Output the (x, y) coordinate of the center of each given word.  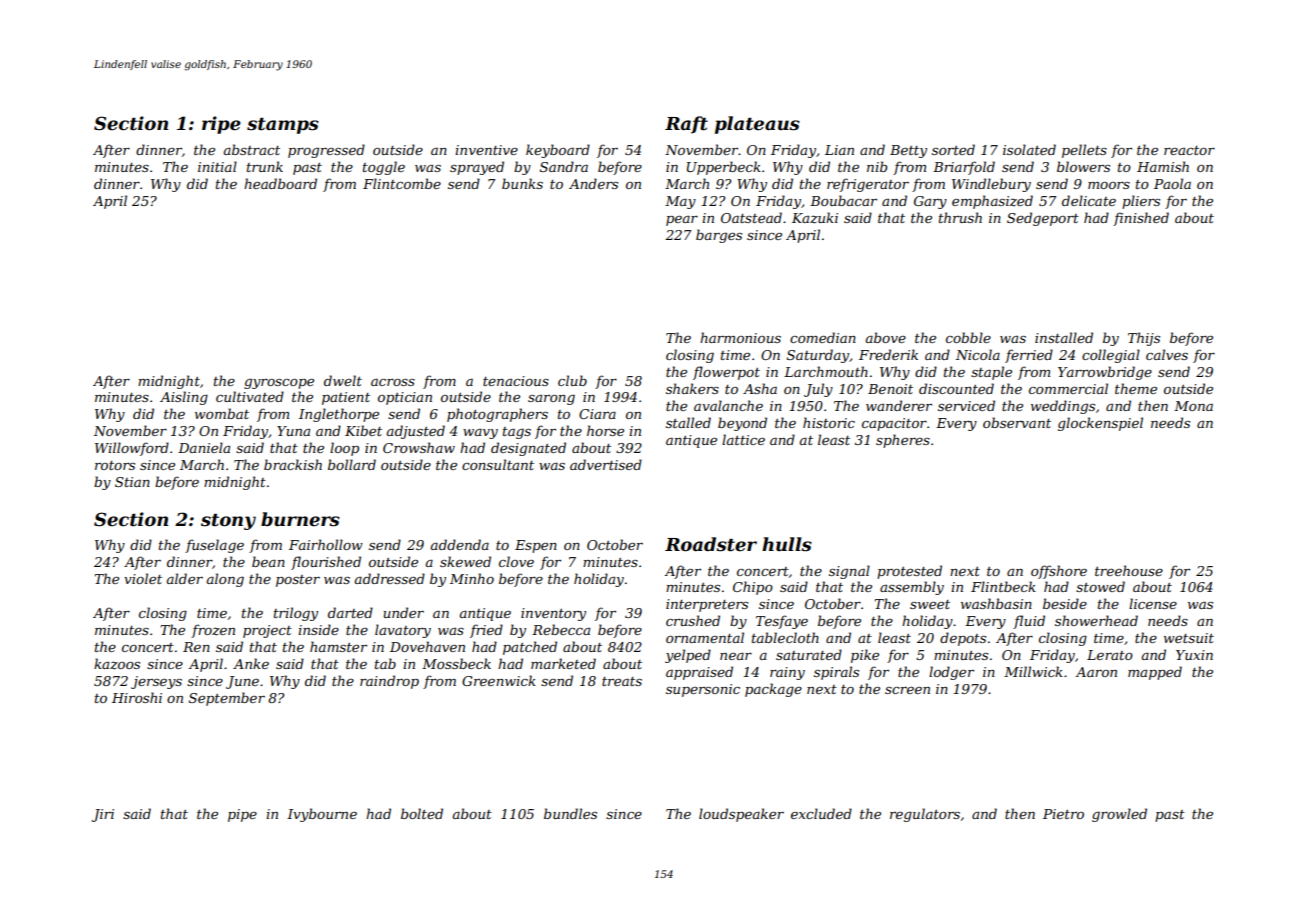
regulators (925, 815)
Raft (686, 125)
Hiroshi (137, 697)
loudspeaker (741, 815)
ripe (221, 125)
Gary (930, 202)
